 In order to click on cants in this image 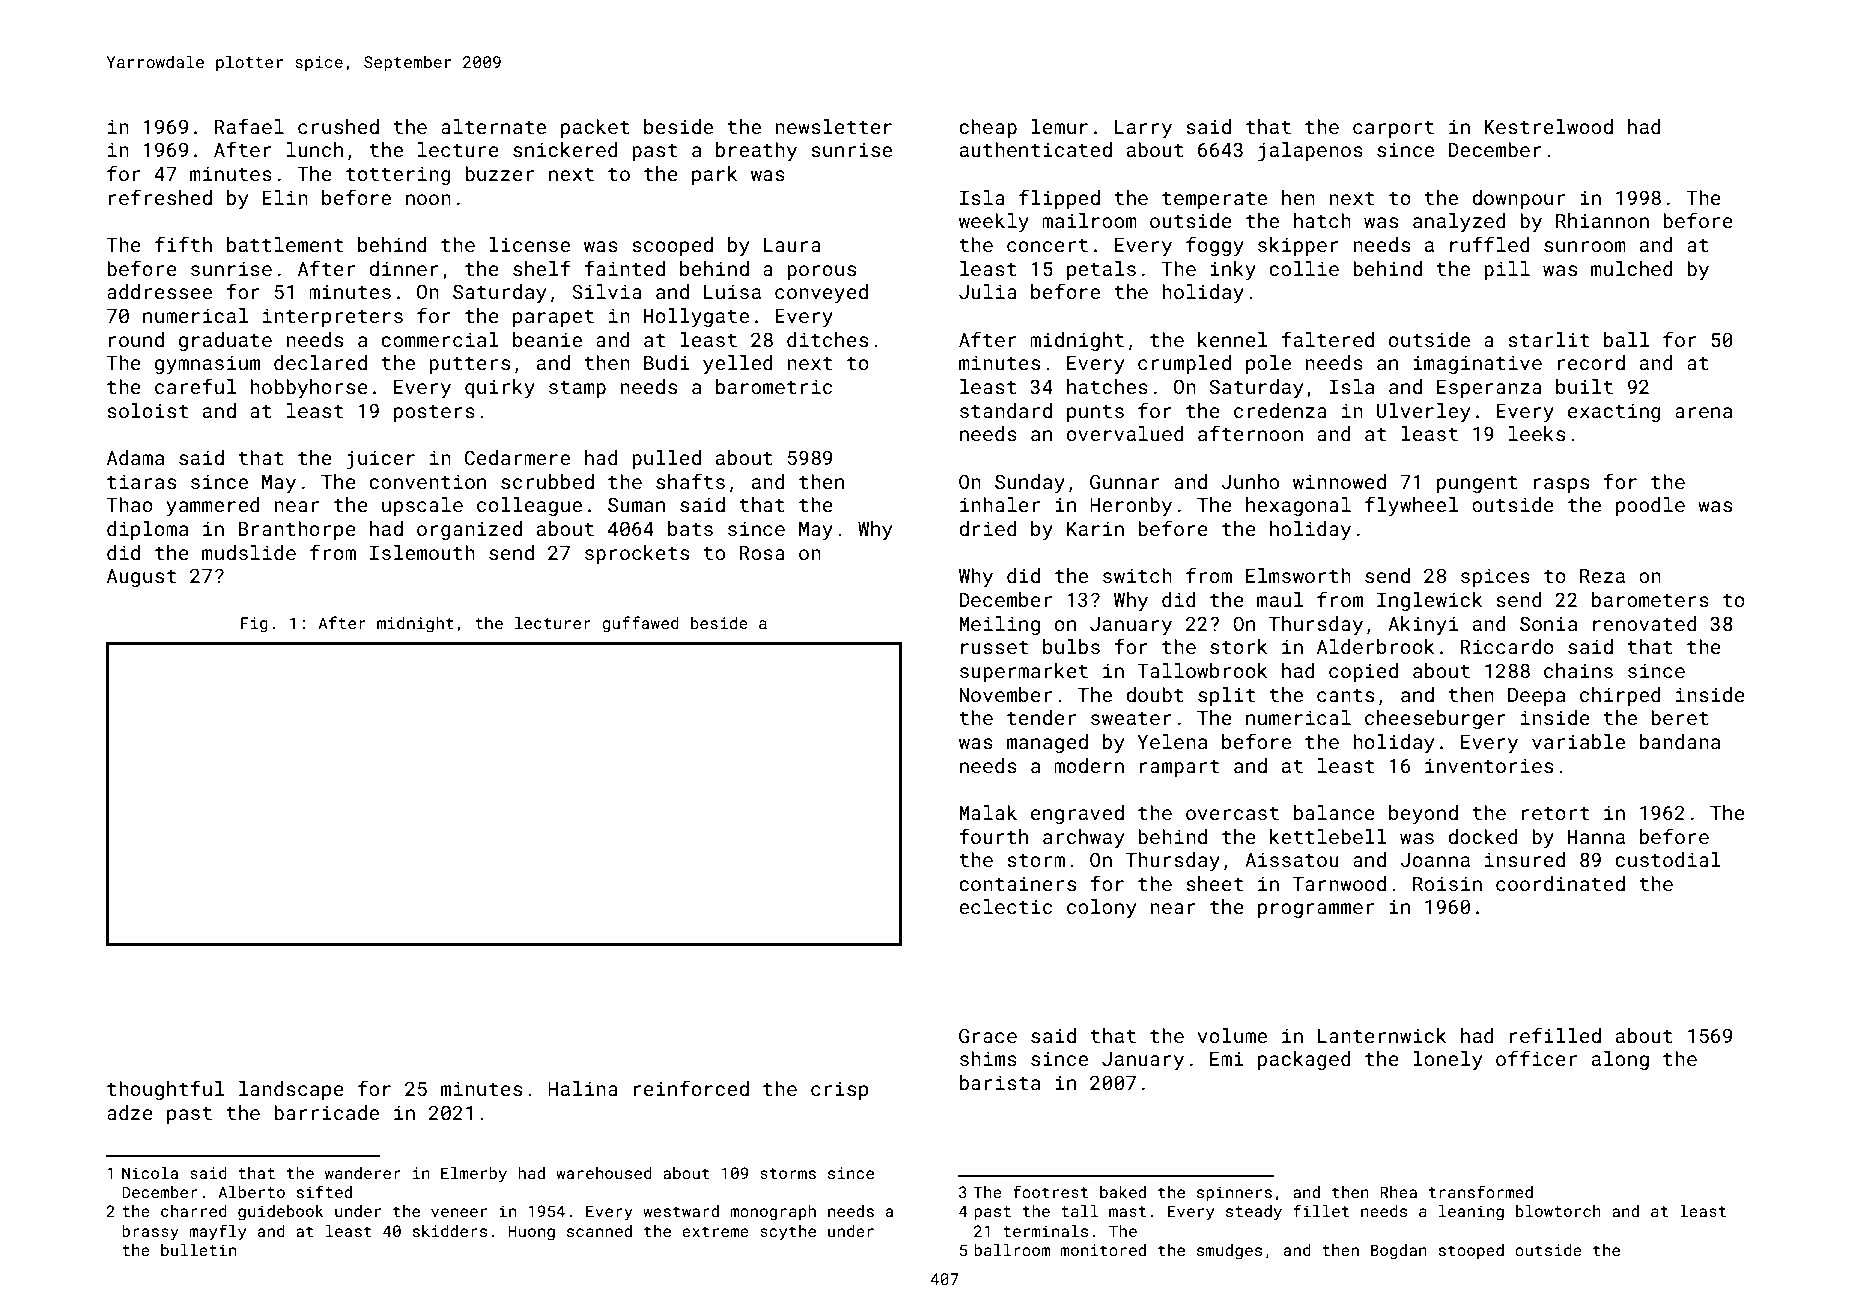, I will do `click(1345, 695)`.
